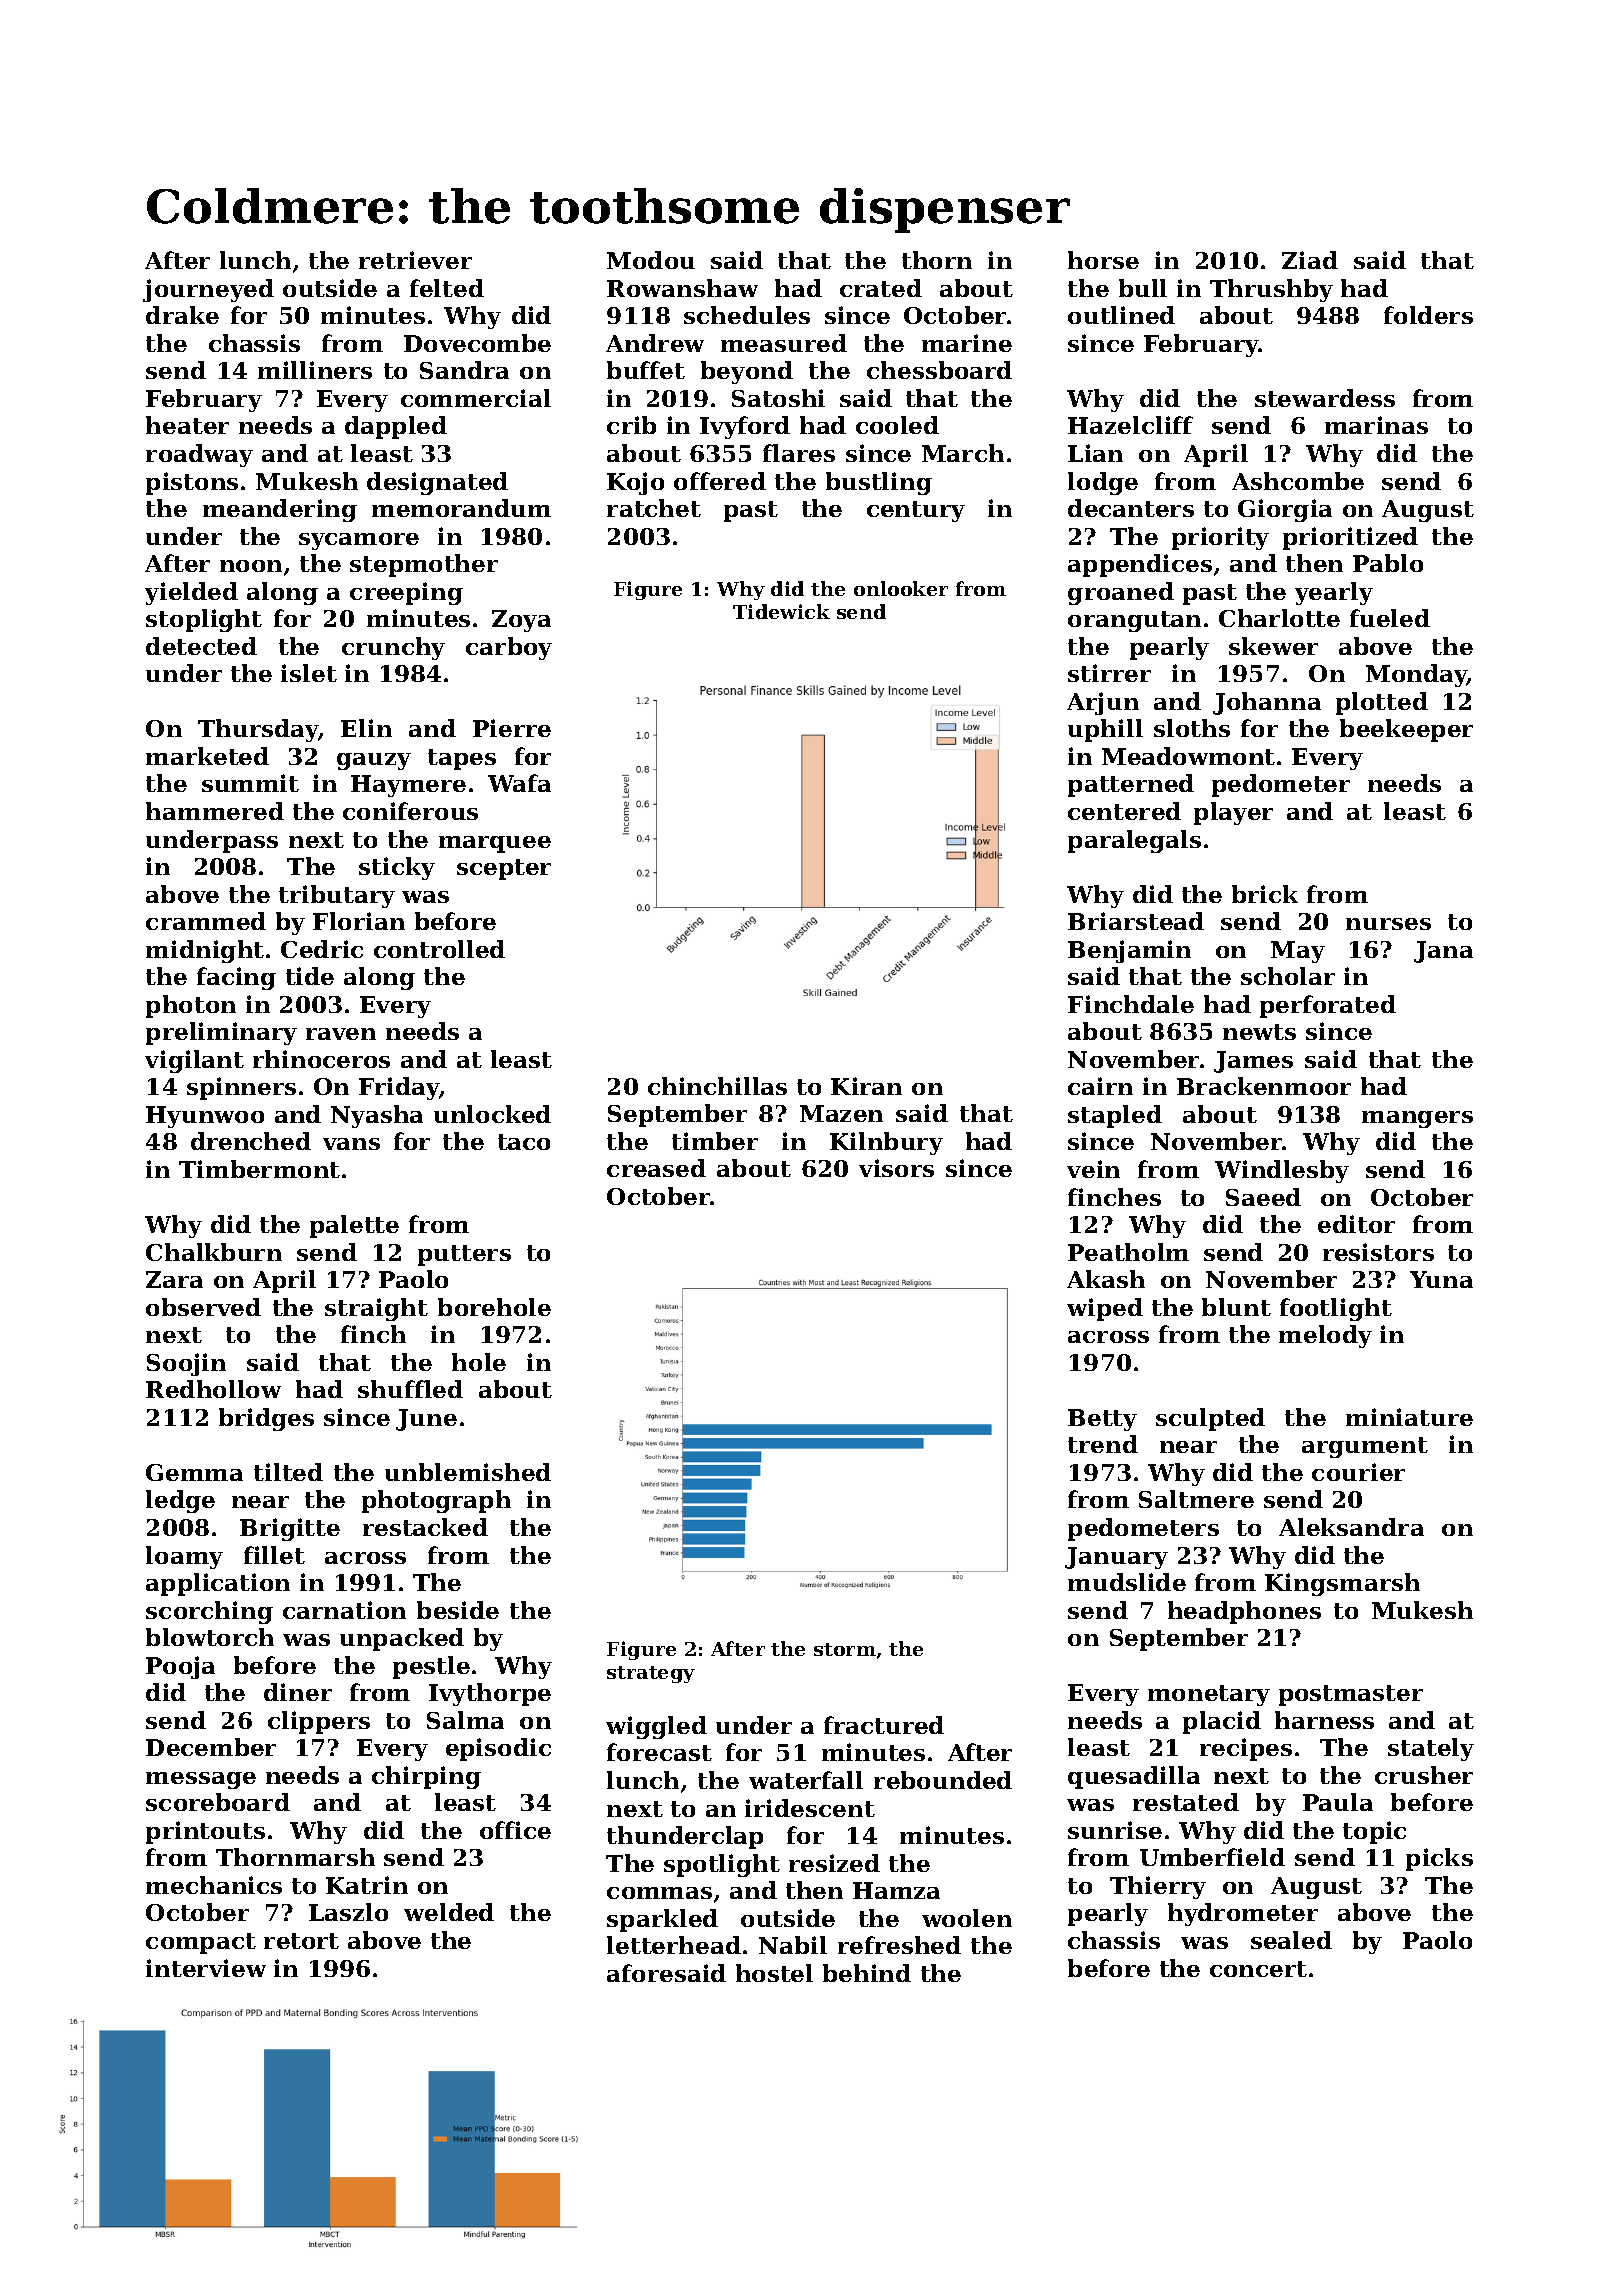 The height and width of the page is (2292, 1620). What do you see at coordinates (1103, 703) in the page?
I see `Arjun` at bounding box center [1103, 703].
